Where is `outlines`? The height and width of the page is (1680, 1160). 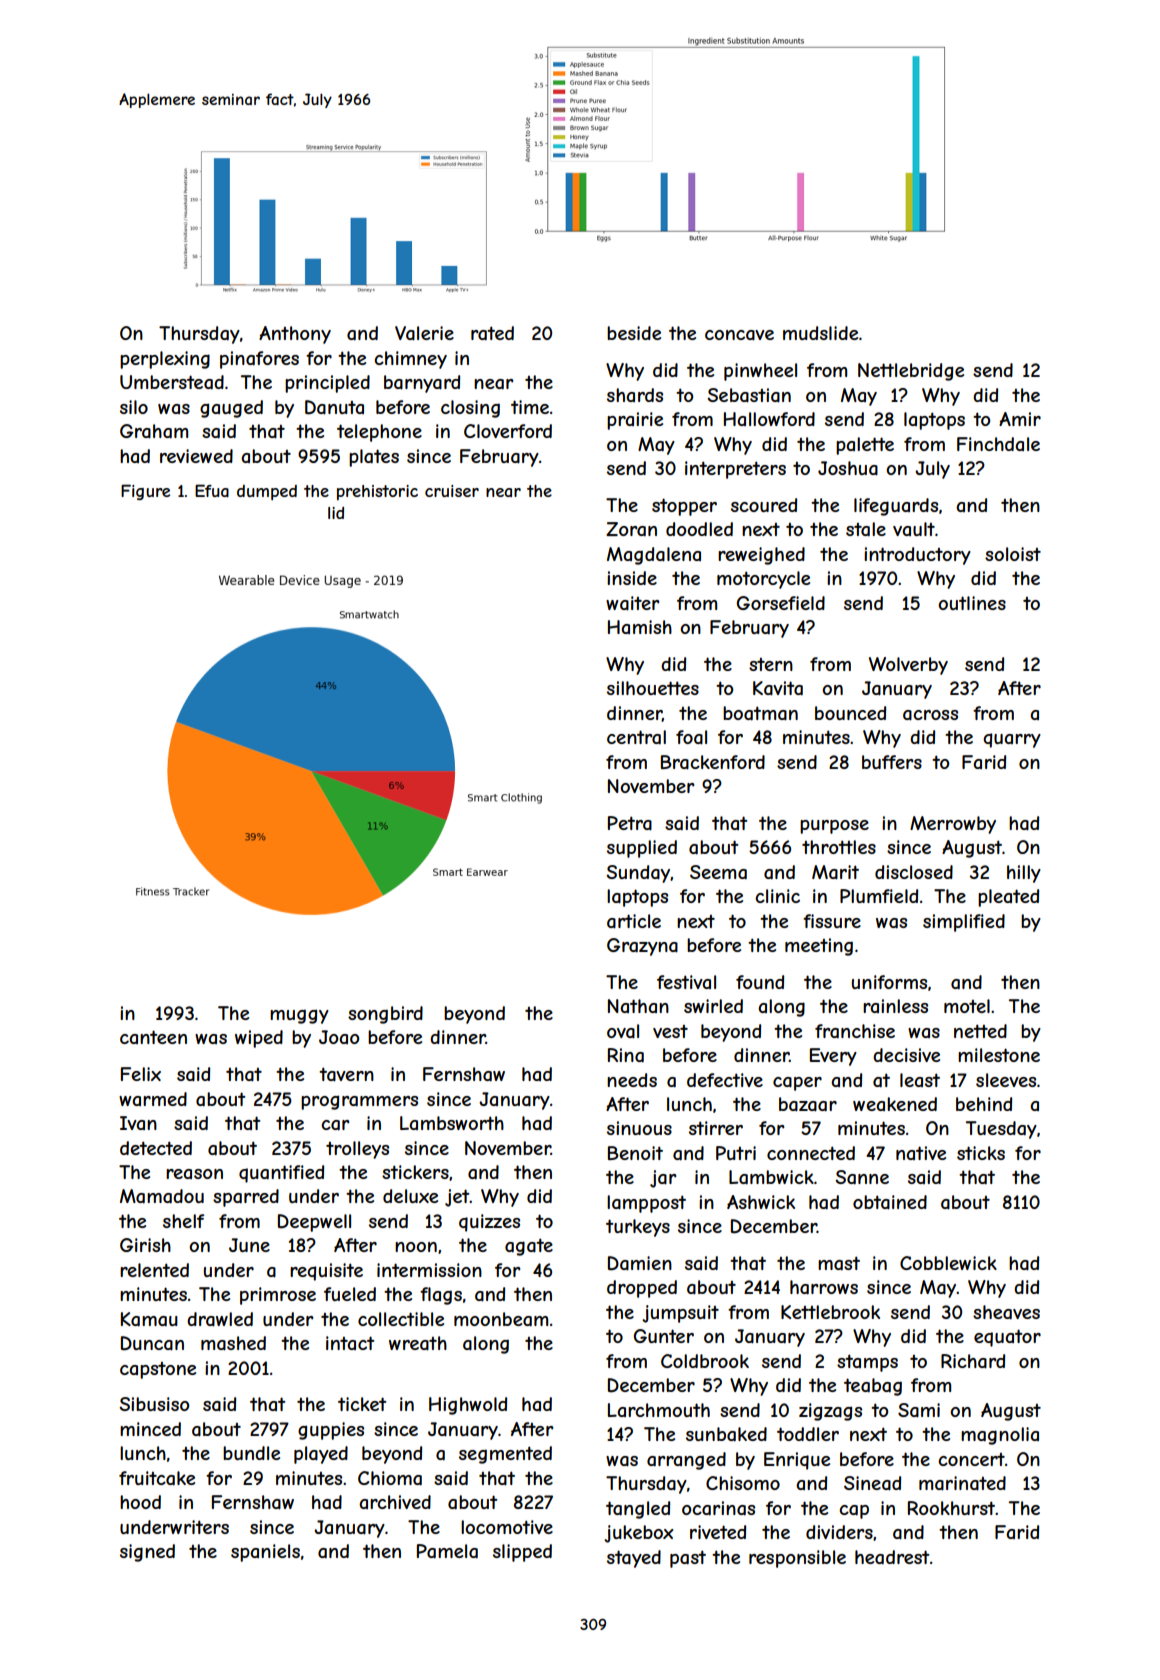 outlines is located at coordinates (972, 603).
